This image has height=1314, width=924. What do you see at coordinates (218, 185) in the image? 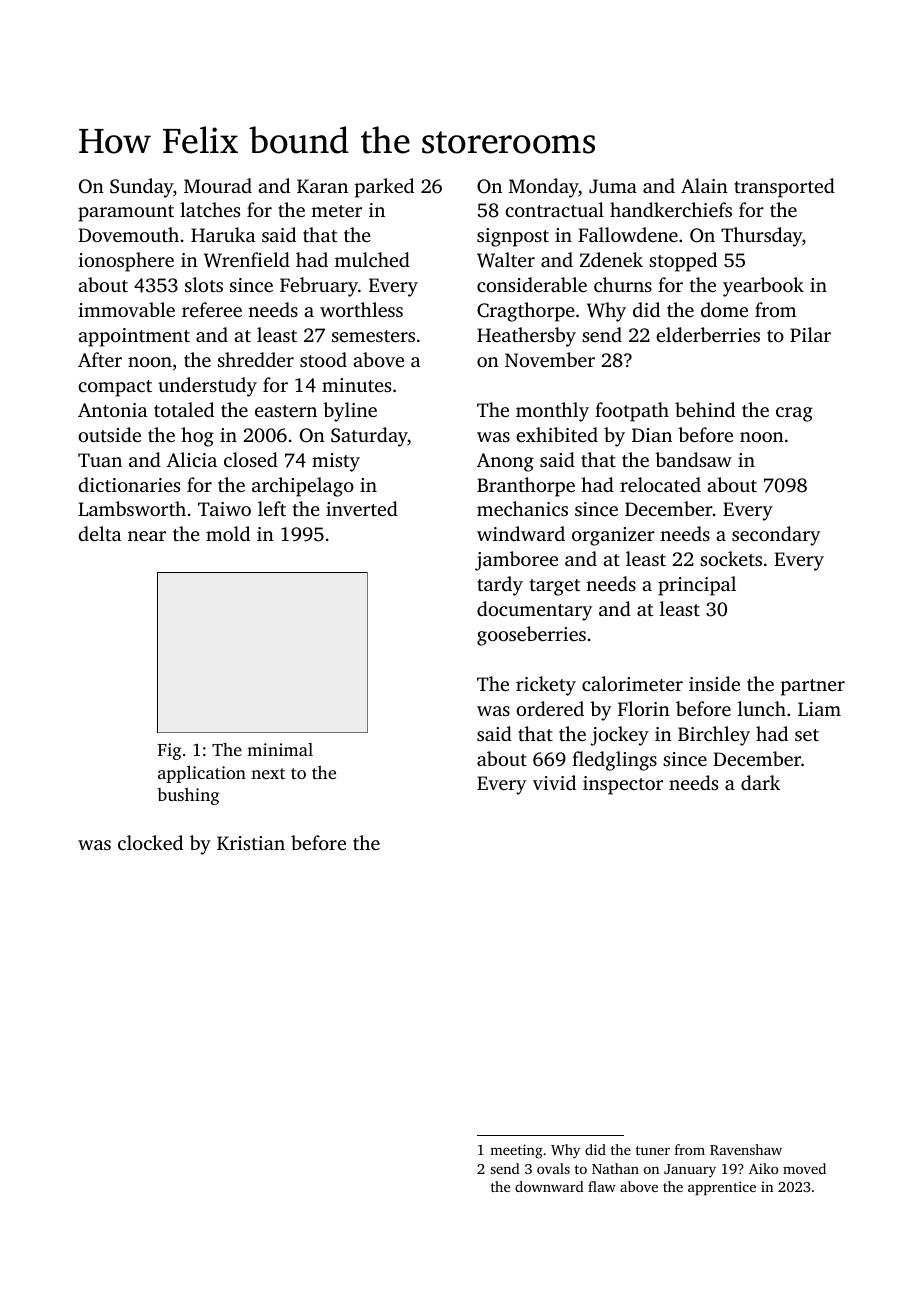
I see `Mourad` at bounding box center [218, 185].
